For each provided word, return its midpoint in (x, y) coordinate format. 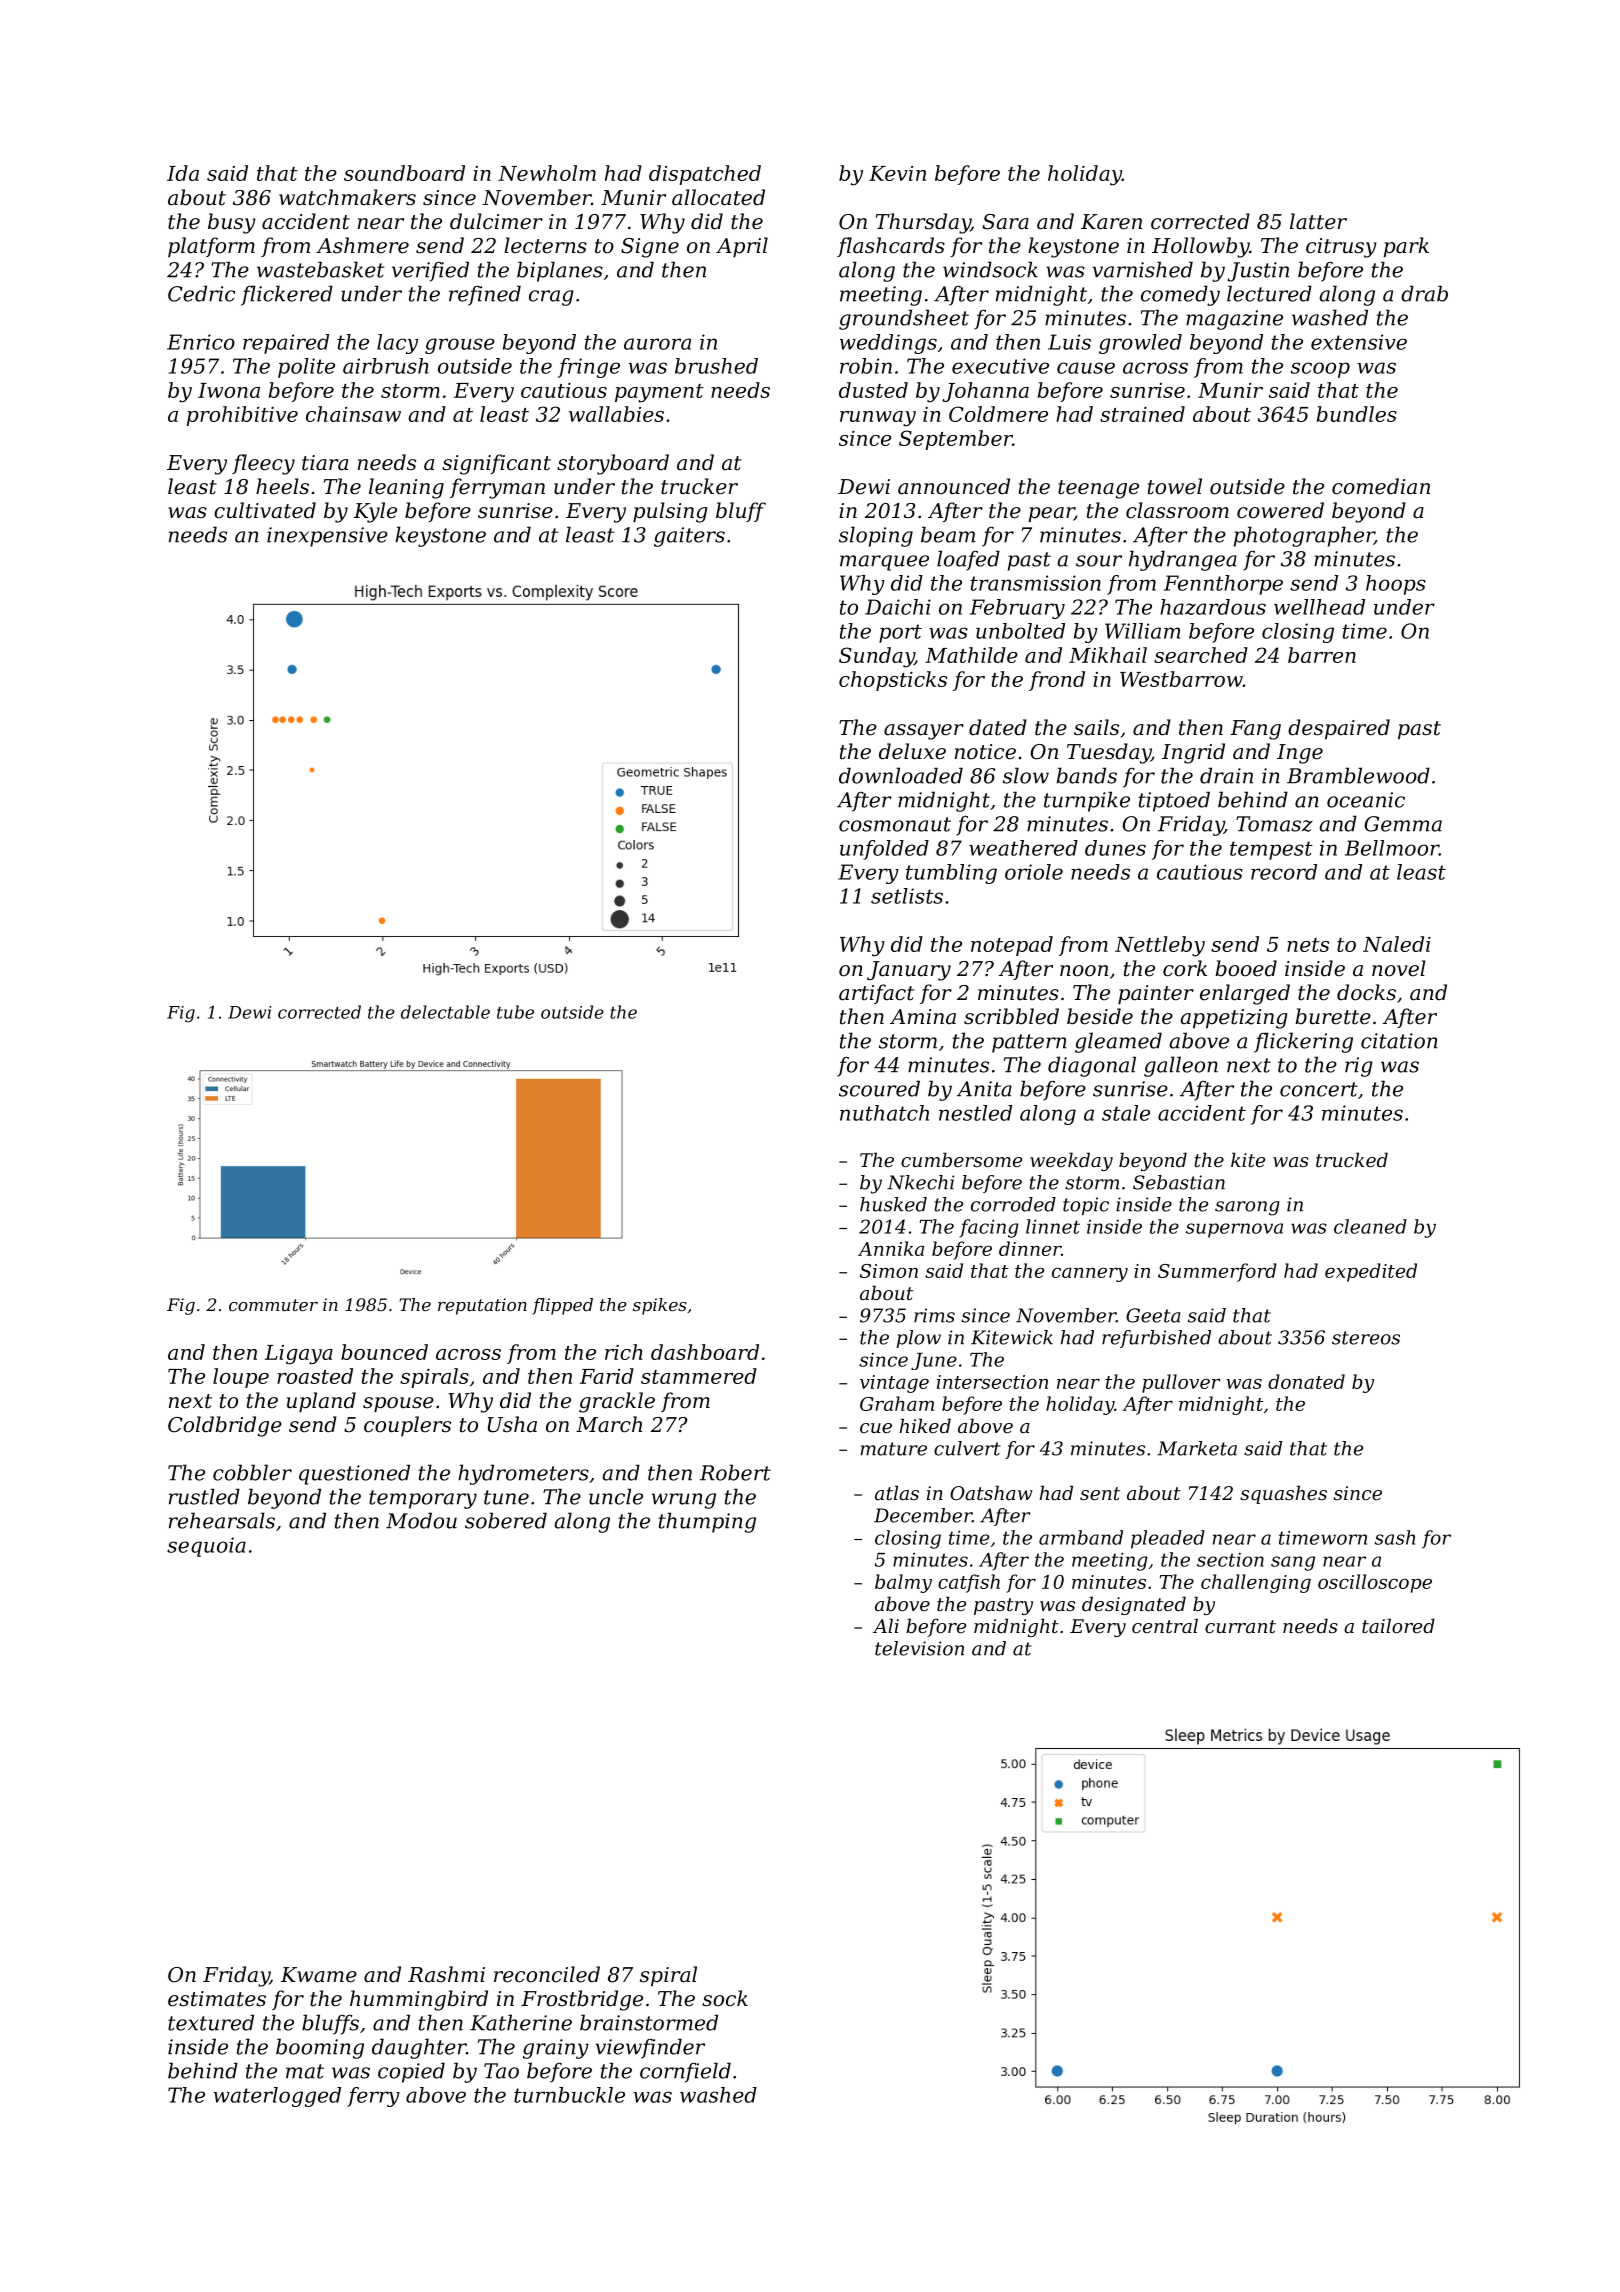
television (919, 1648)
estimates (217, 1999)
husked (893, 1204)
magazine (1234, 320)
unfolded (884, 850)
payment (659, 393)
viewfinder (650, 2048)
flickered (287, 295)
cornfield (685, 2072)
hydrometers (523, 1474)
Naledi (1397, 944)
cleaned (1370, 1226)
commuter (273, 1305)
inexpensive (327, 537)
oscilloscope (1375, 1583)
